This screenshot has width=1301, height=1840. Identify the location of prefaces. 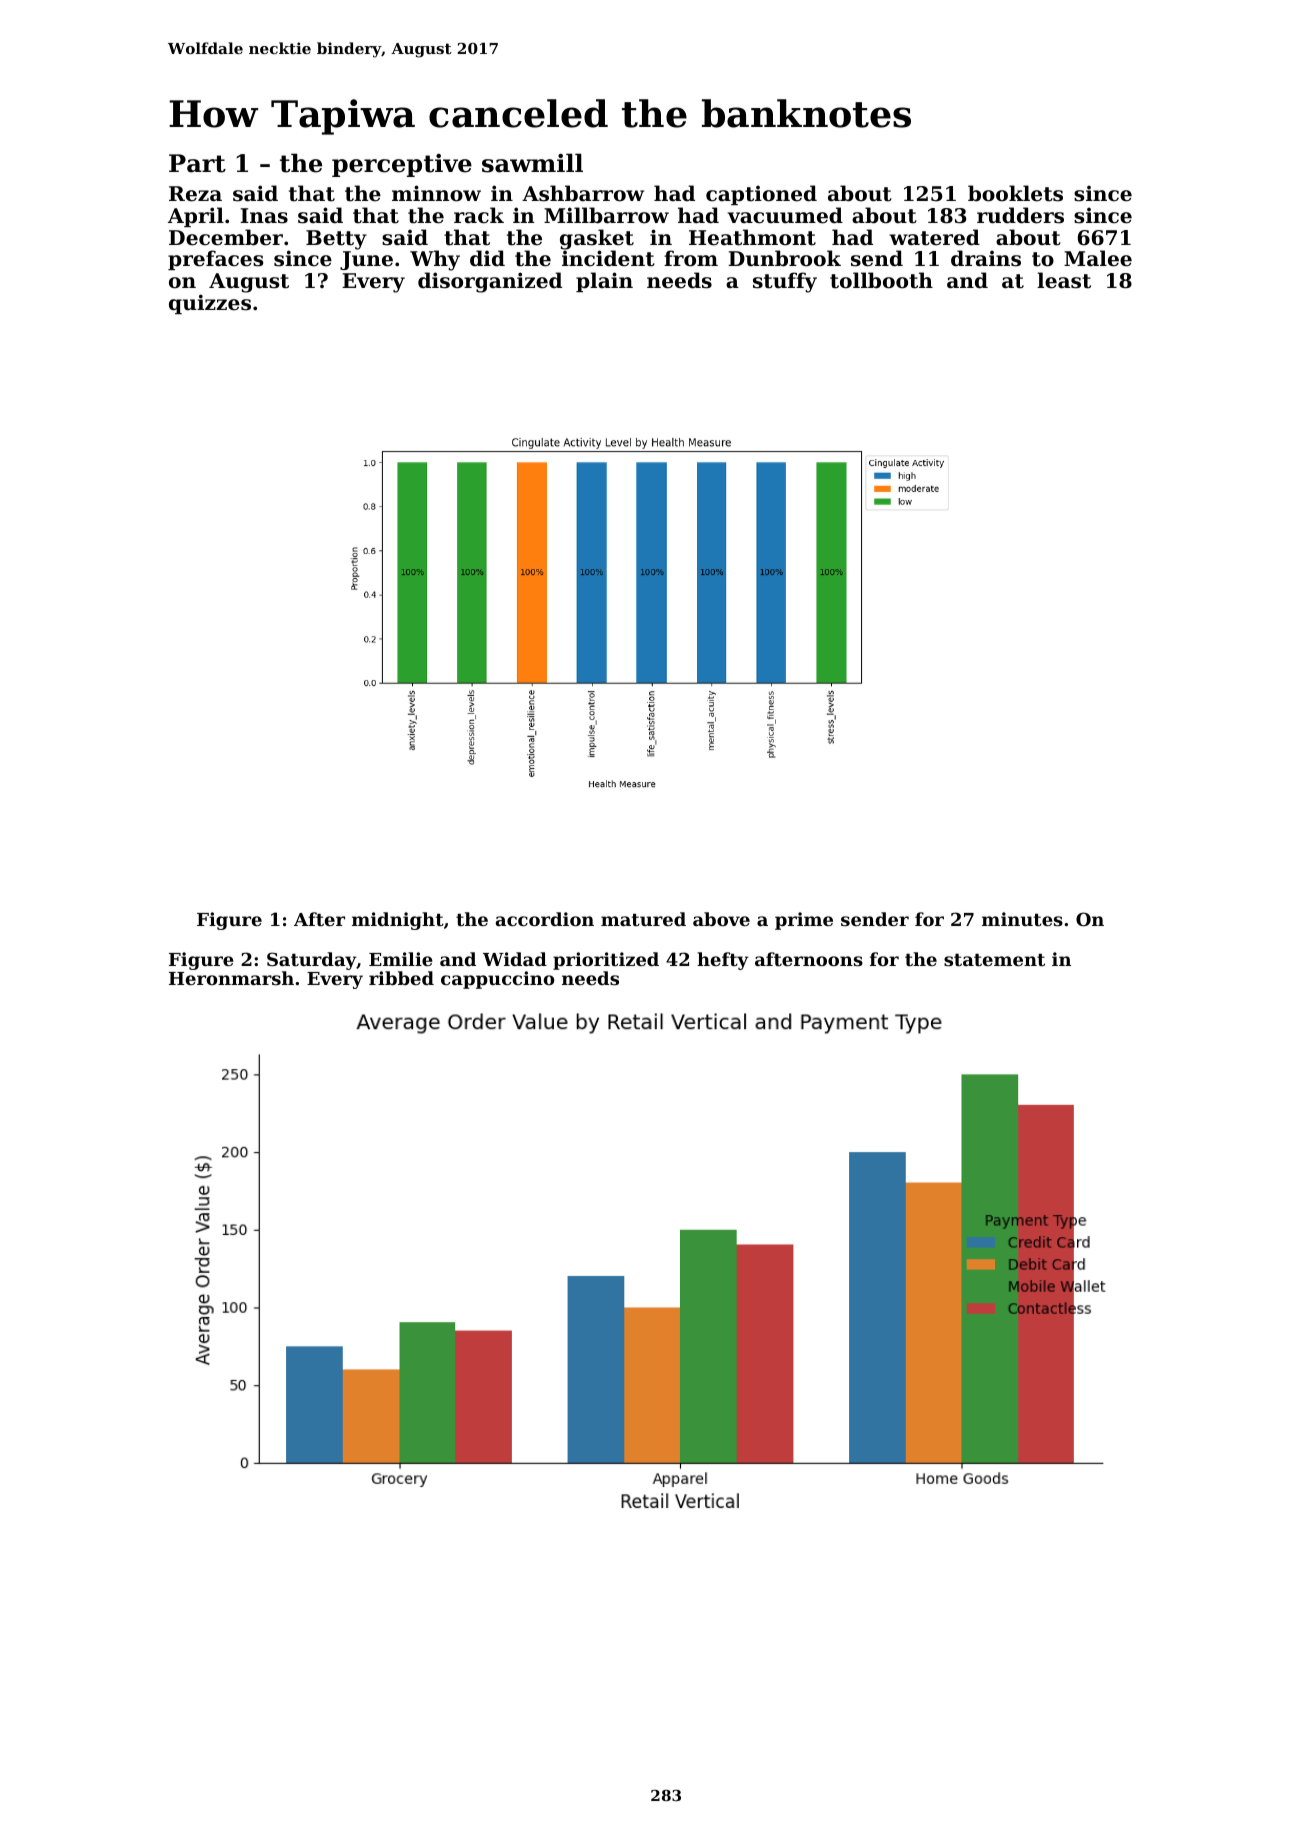
(215, 260).
